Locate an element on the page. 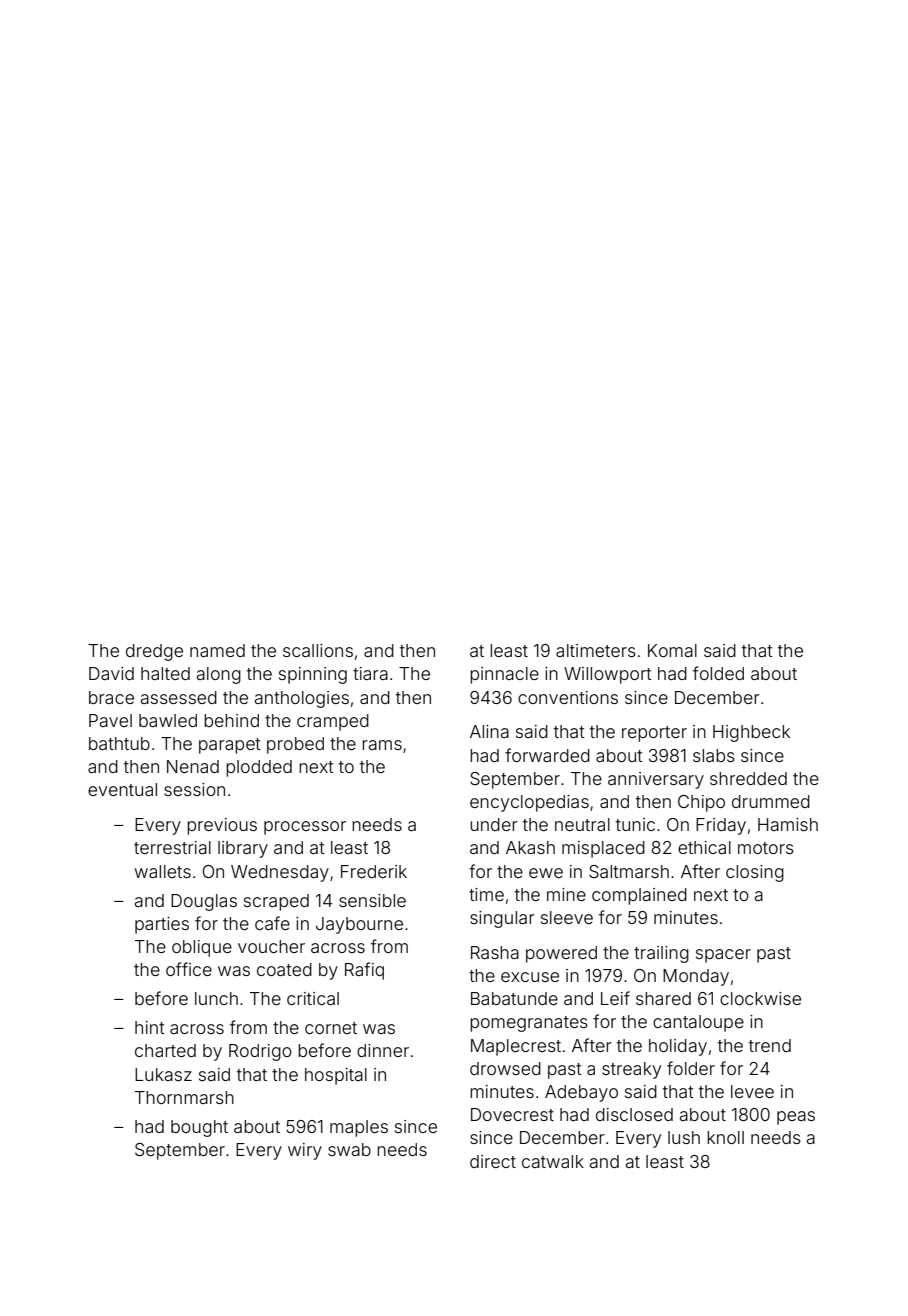  Adebayo is located at coordinates (581, 1093).
